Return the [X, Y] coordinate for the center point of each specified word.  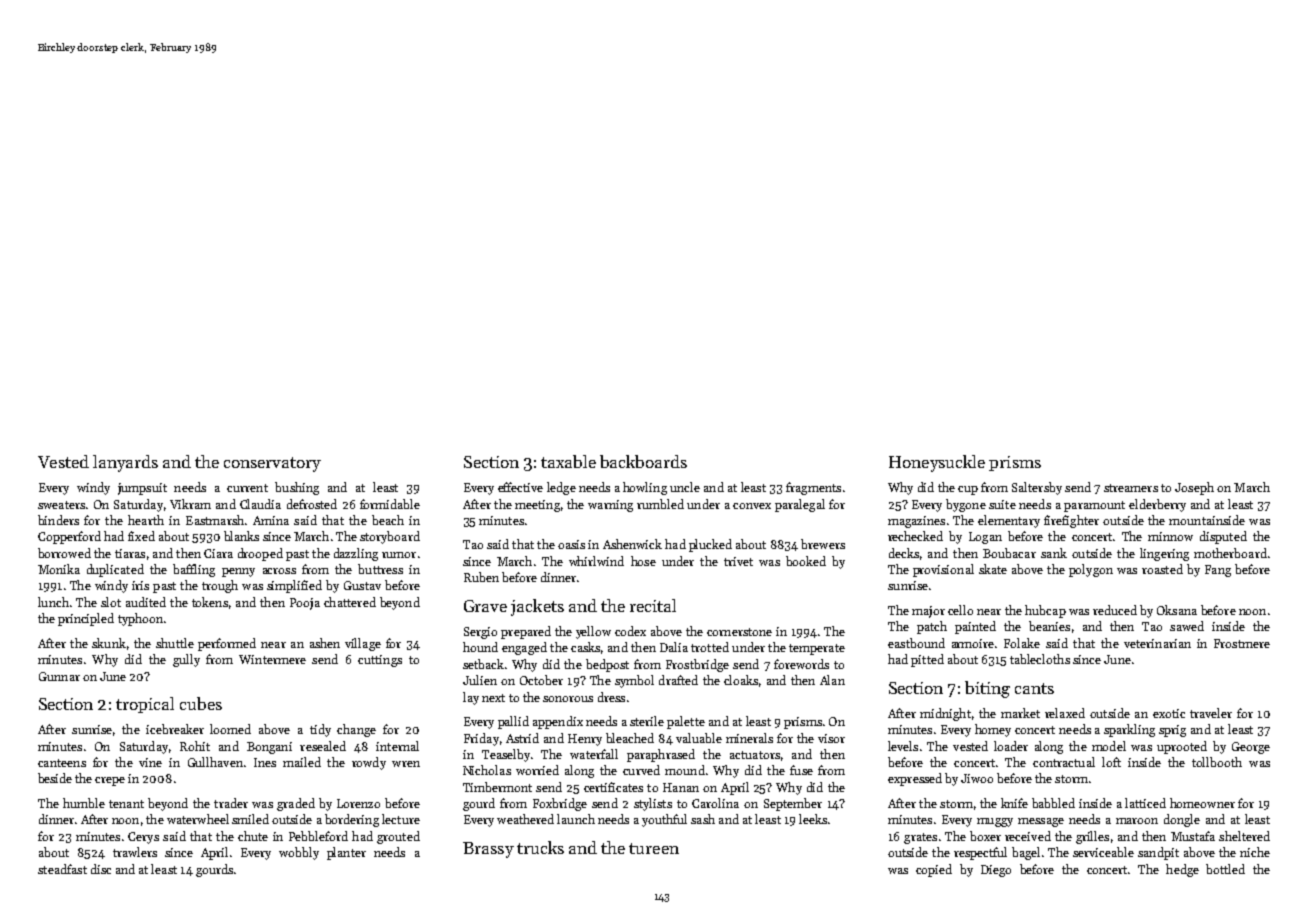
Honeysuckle [937, 463]
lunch [53, 602]
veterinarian [1157, 643]
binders [58, 520]
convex [752, 506]
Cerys [143, 838]
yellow [593, 632]
